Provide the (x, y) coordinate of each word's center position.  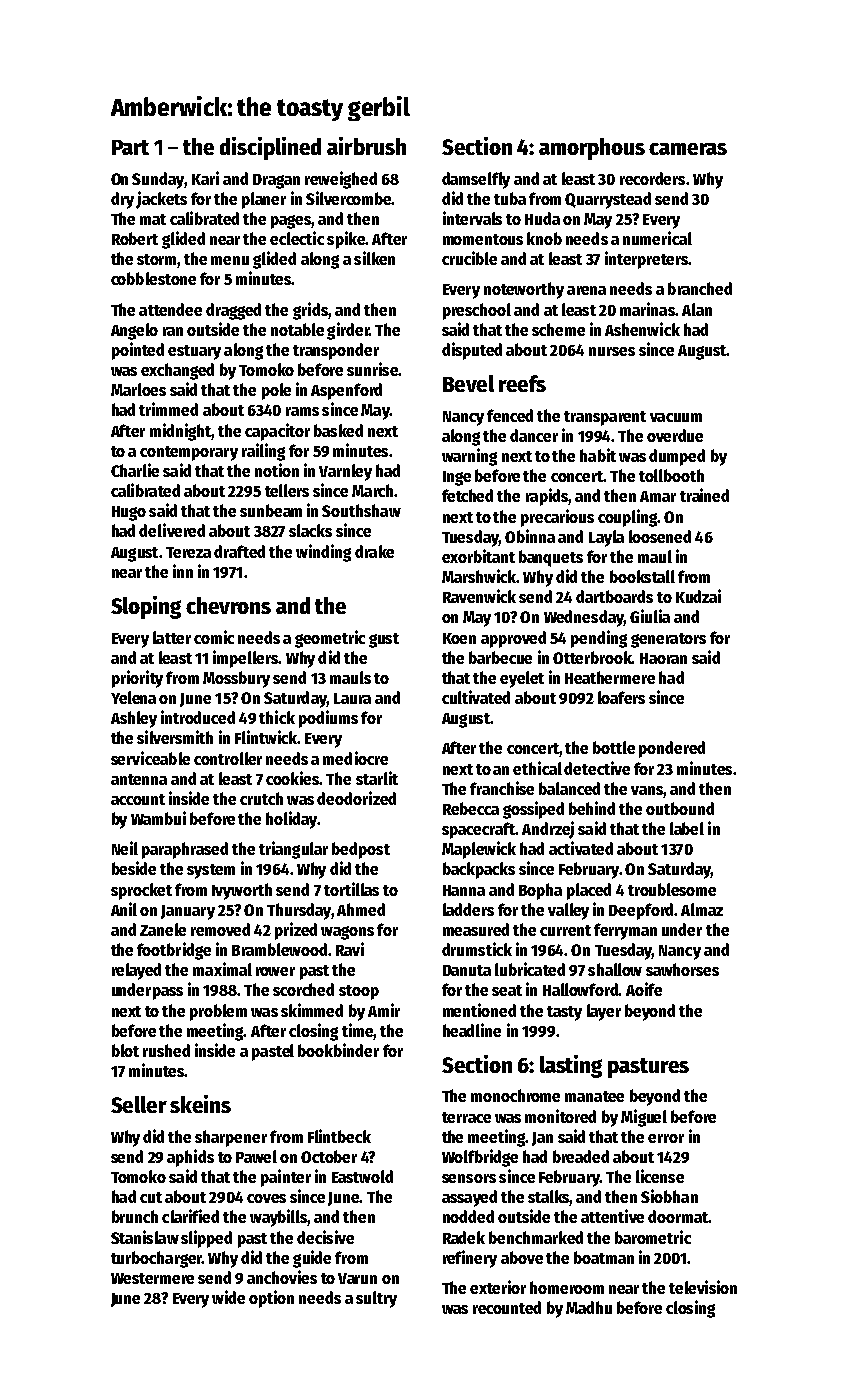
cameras (688, 149)
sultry (376, 1299)
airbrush (366, 146)
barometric (653, 1237)
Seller (139, 1104)
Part (130, 147)
